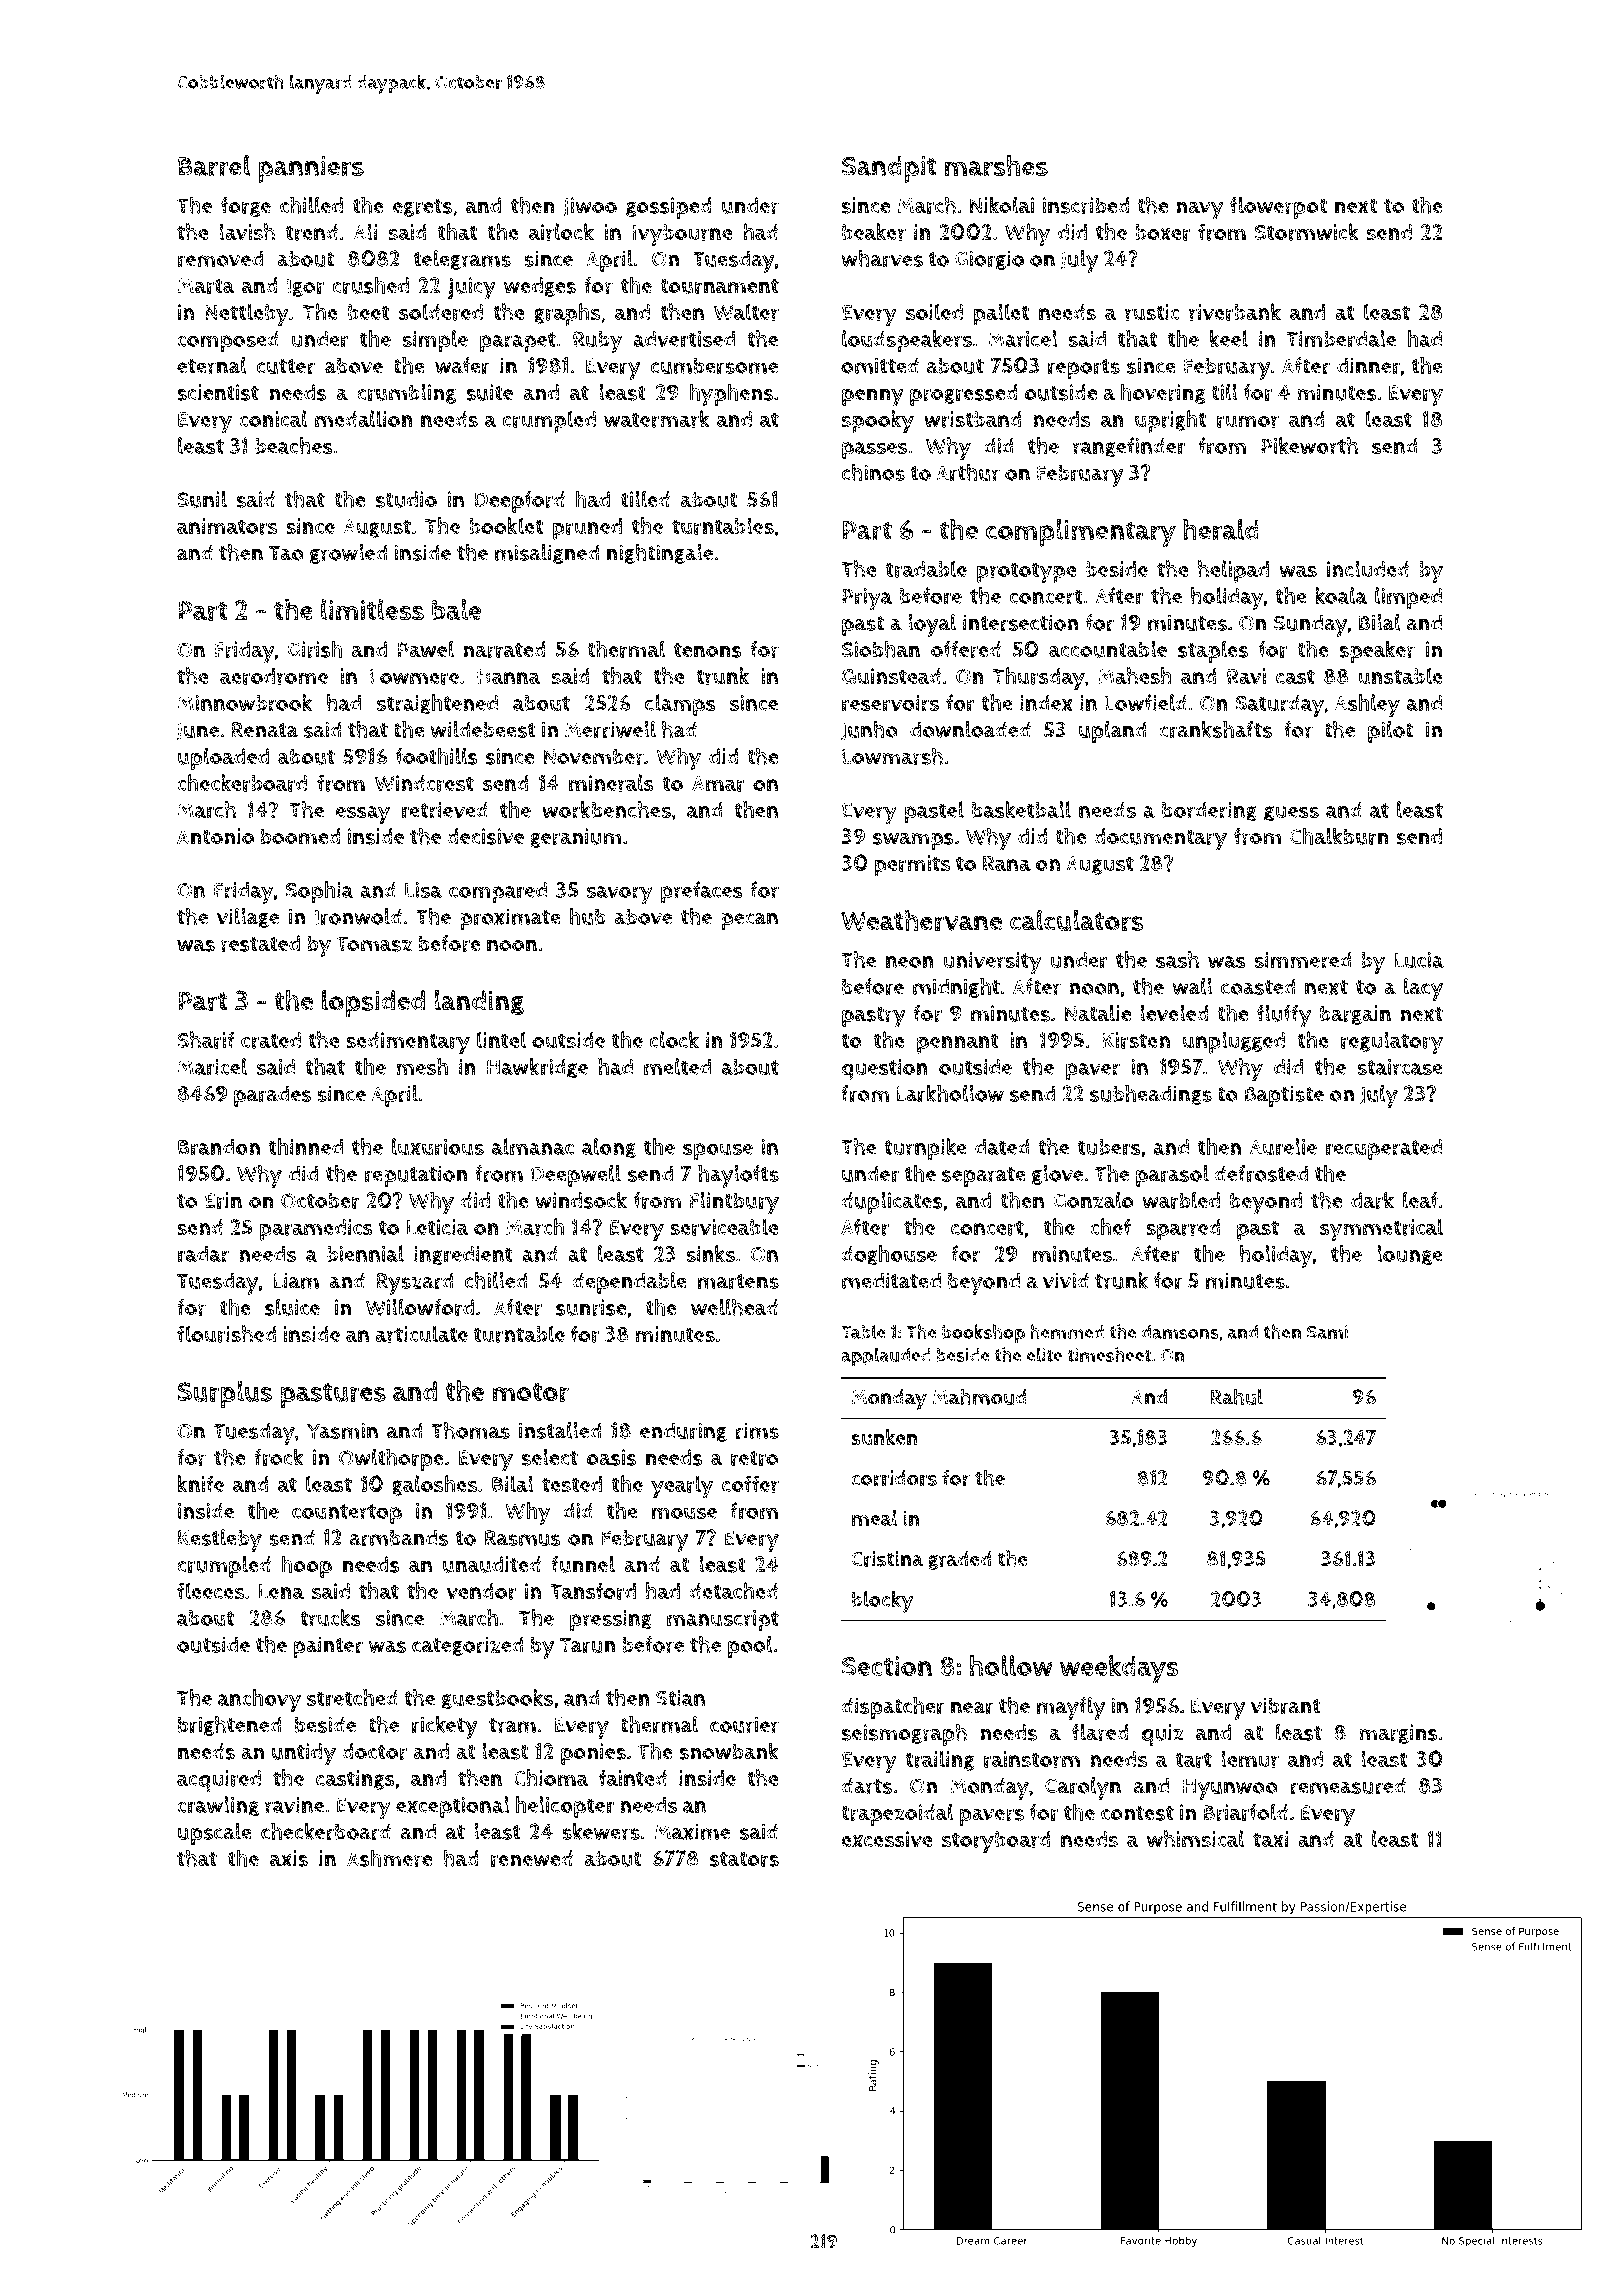 The height and width of the page is (2292, 1620). Describe the element at coordinates (219, 1781) in the page. I see `acquired` at that location.
